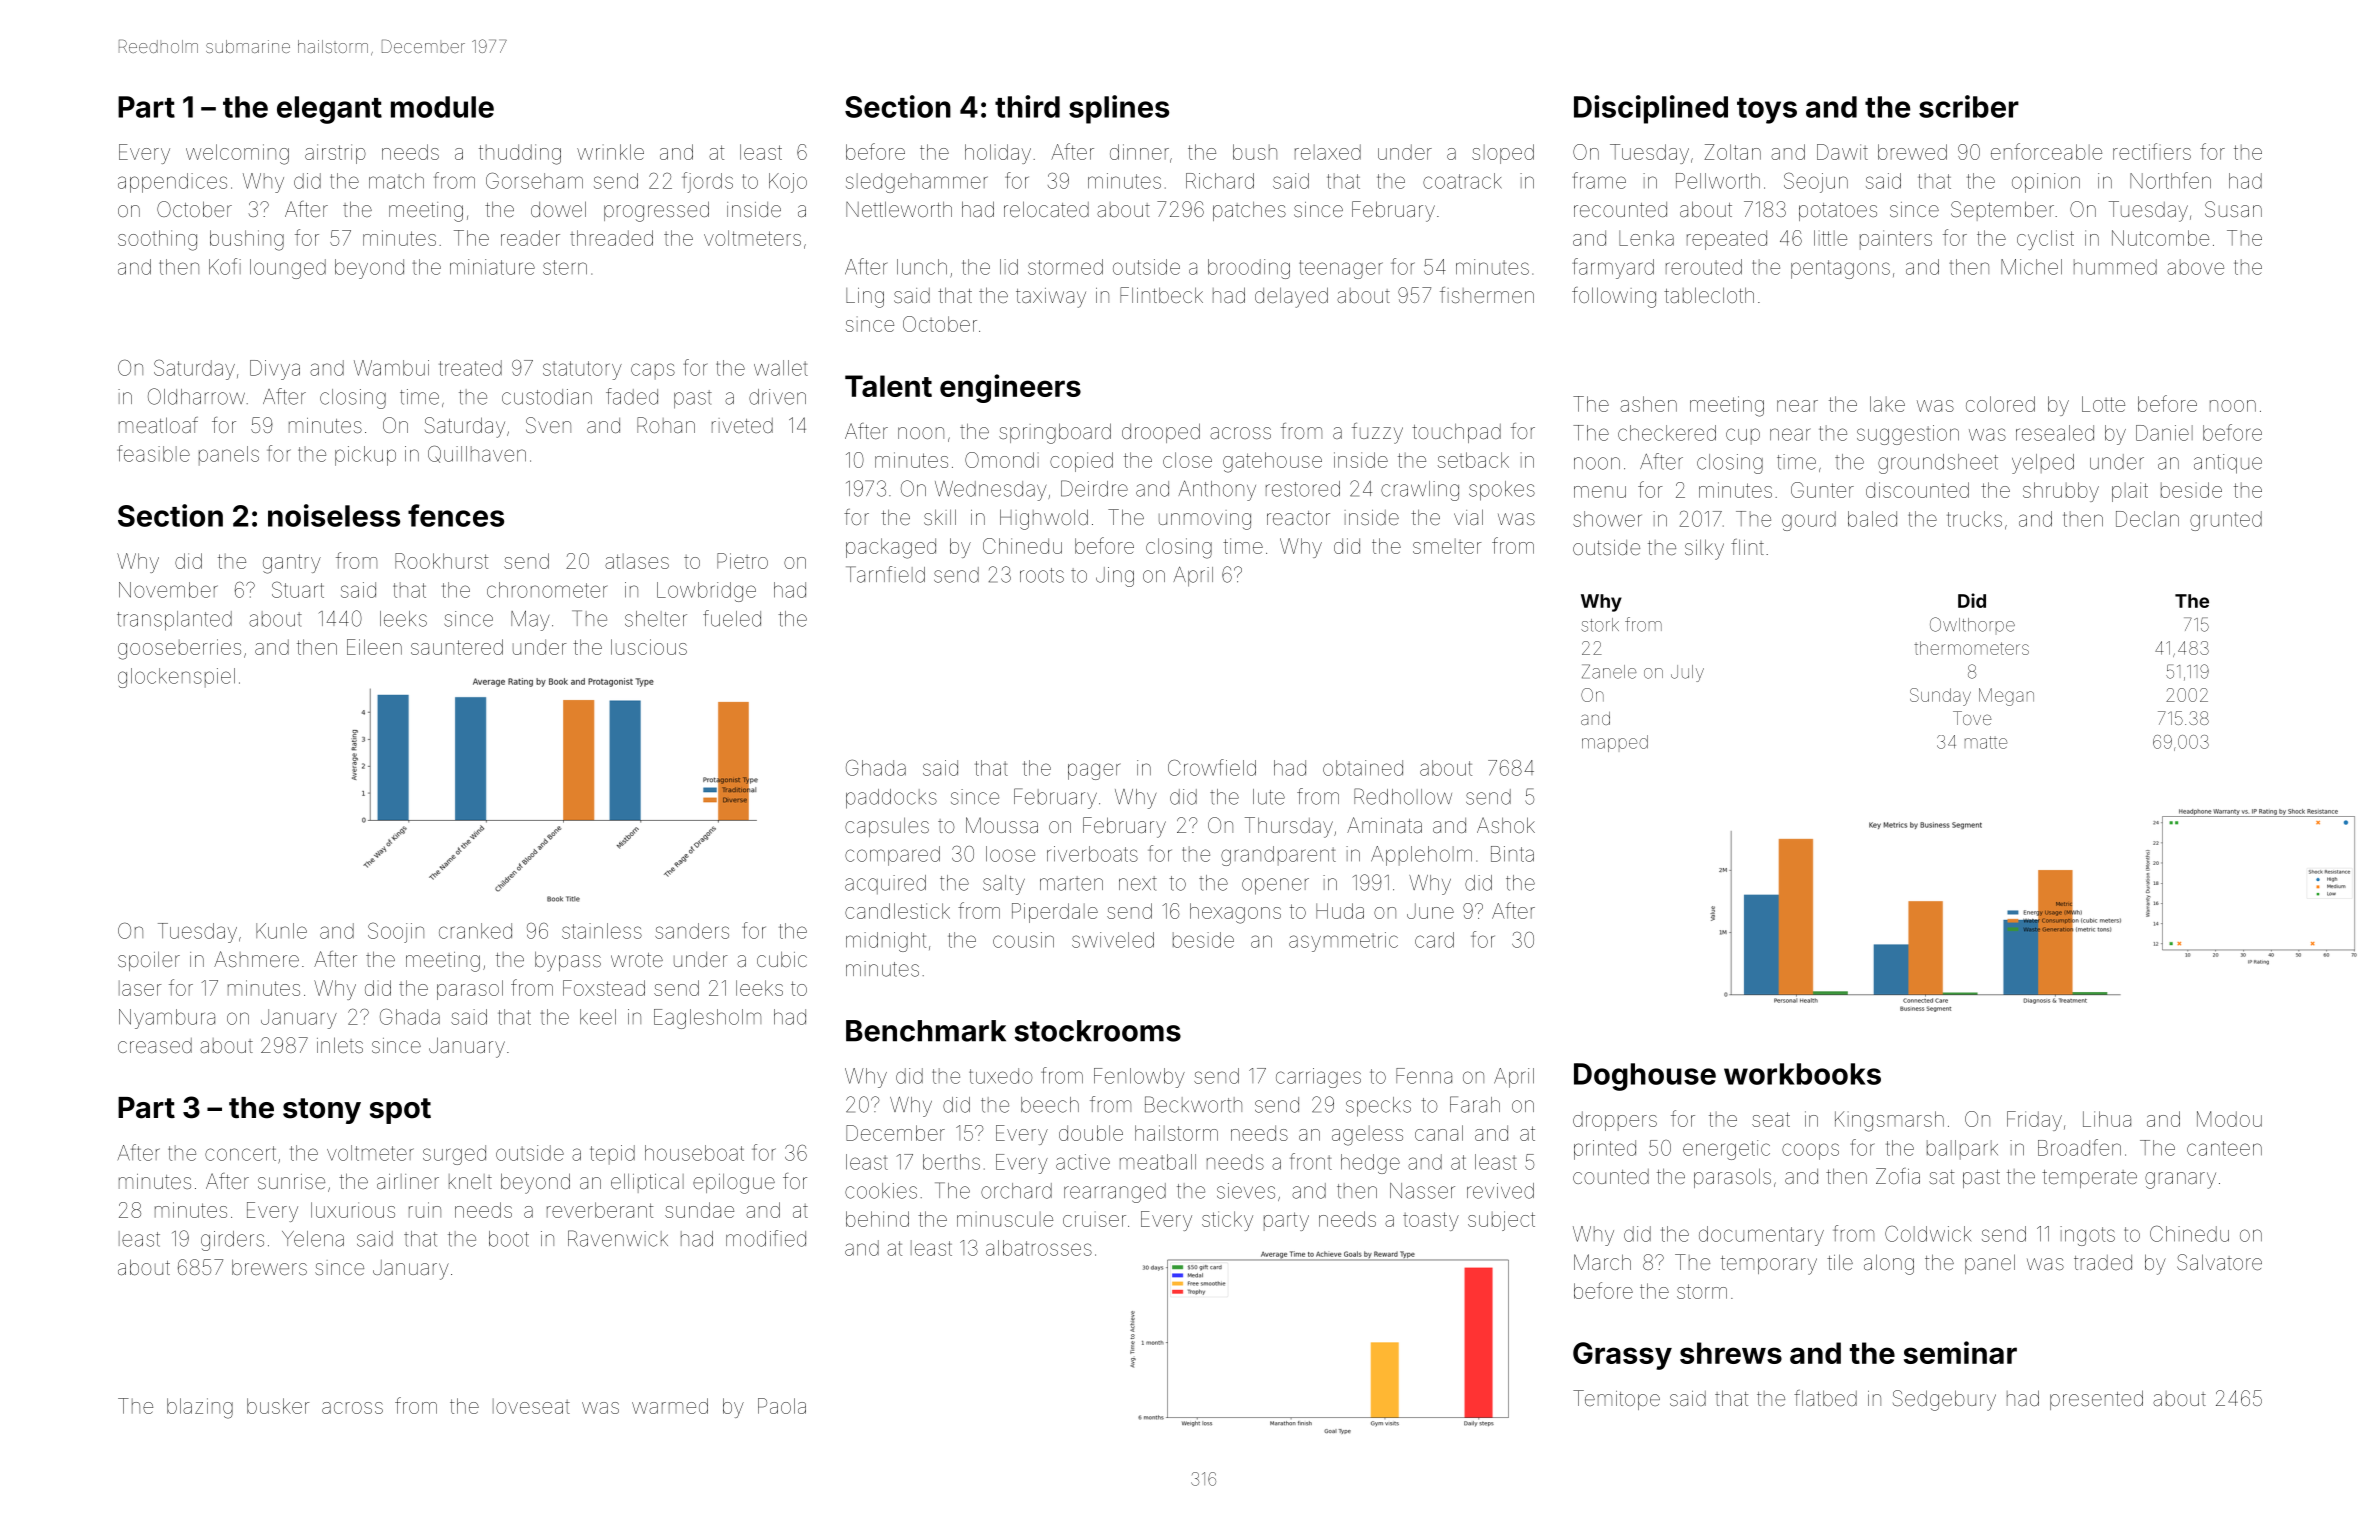 This screenshot has width=2380, height=1540. What do you see at coordinates (1340, 911) in the screenshot?
I see `Huda` at bounding box center [1340, 911].
